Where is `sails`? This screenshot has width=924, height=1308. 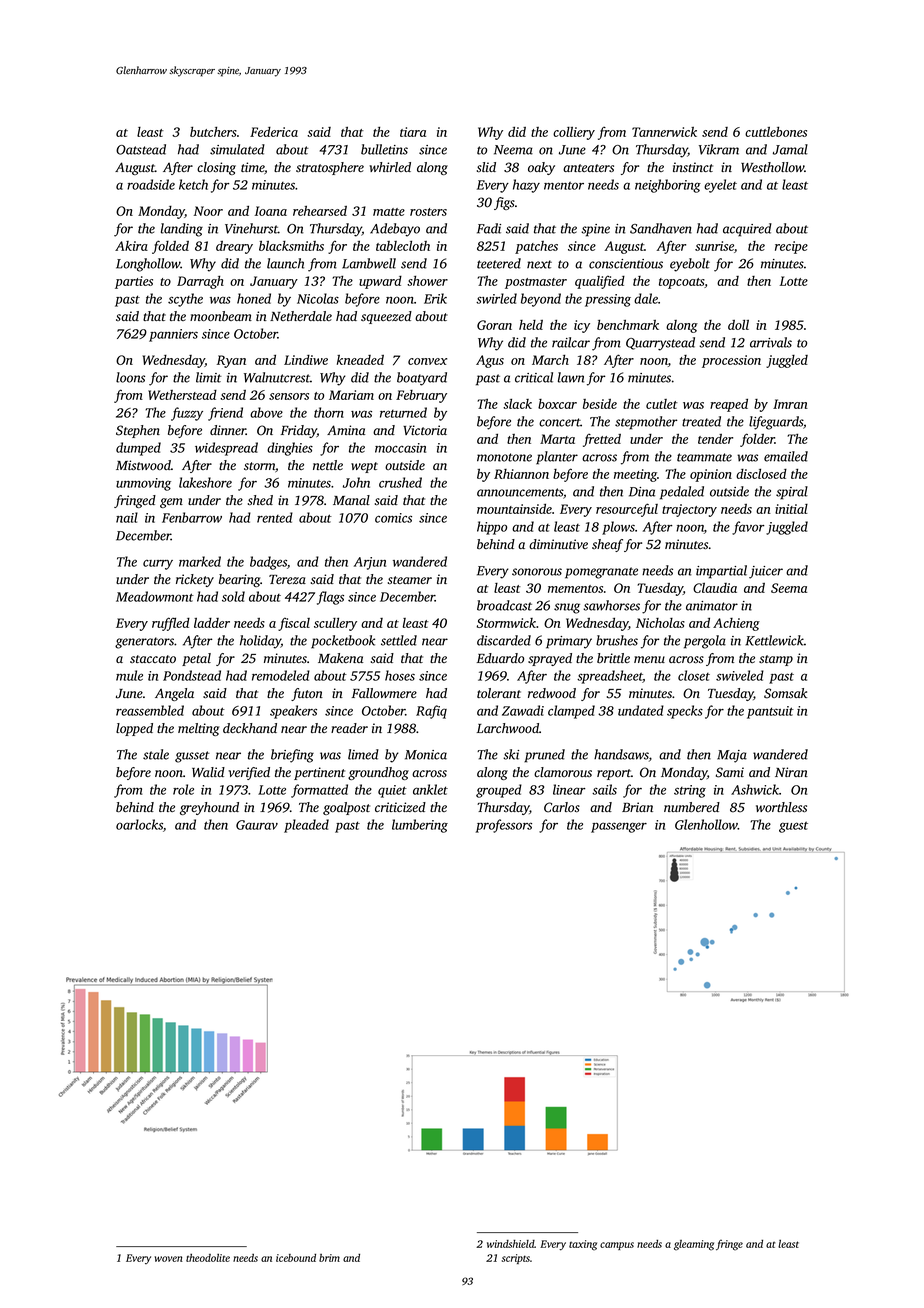 sails is located at coordinates (604, 789).
